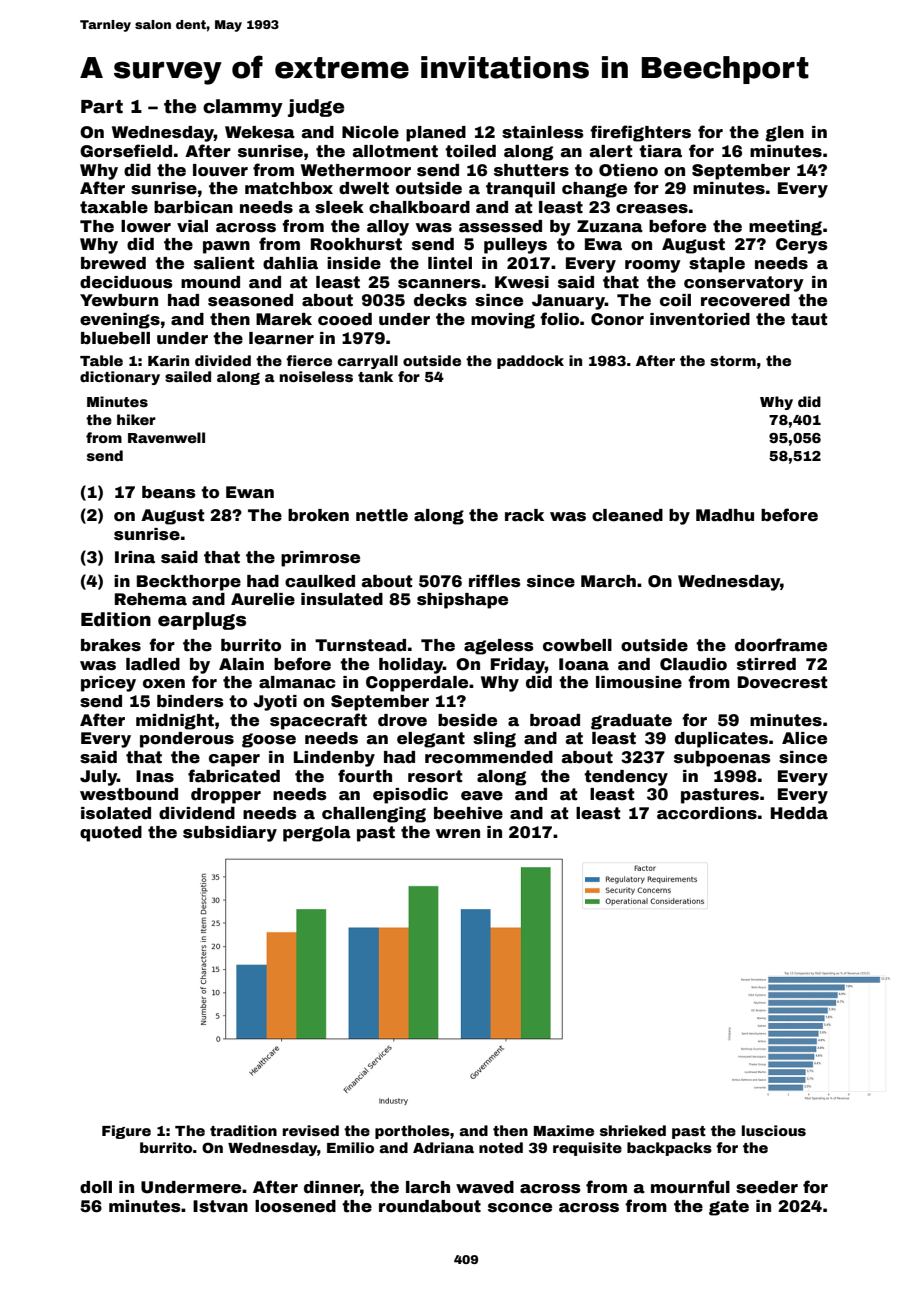 The image size is (908, 1316). I want to click on shrieked, so click(633, 1130).
